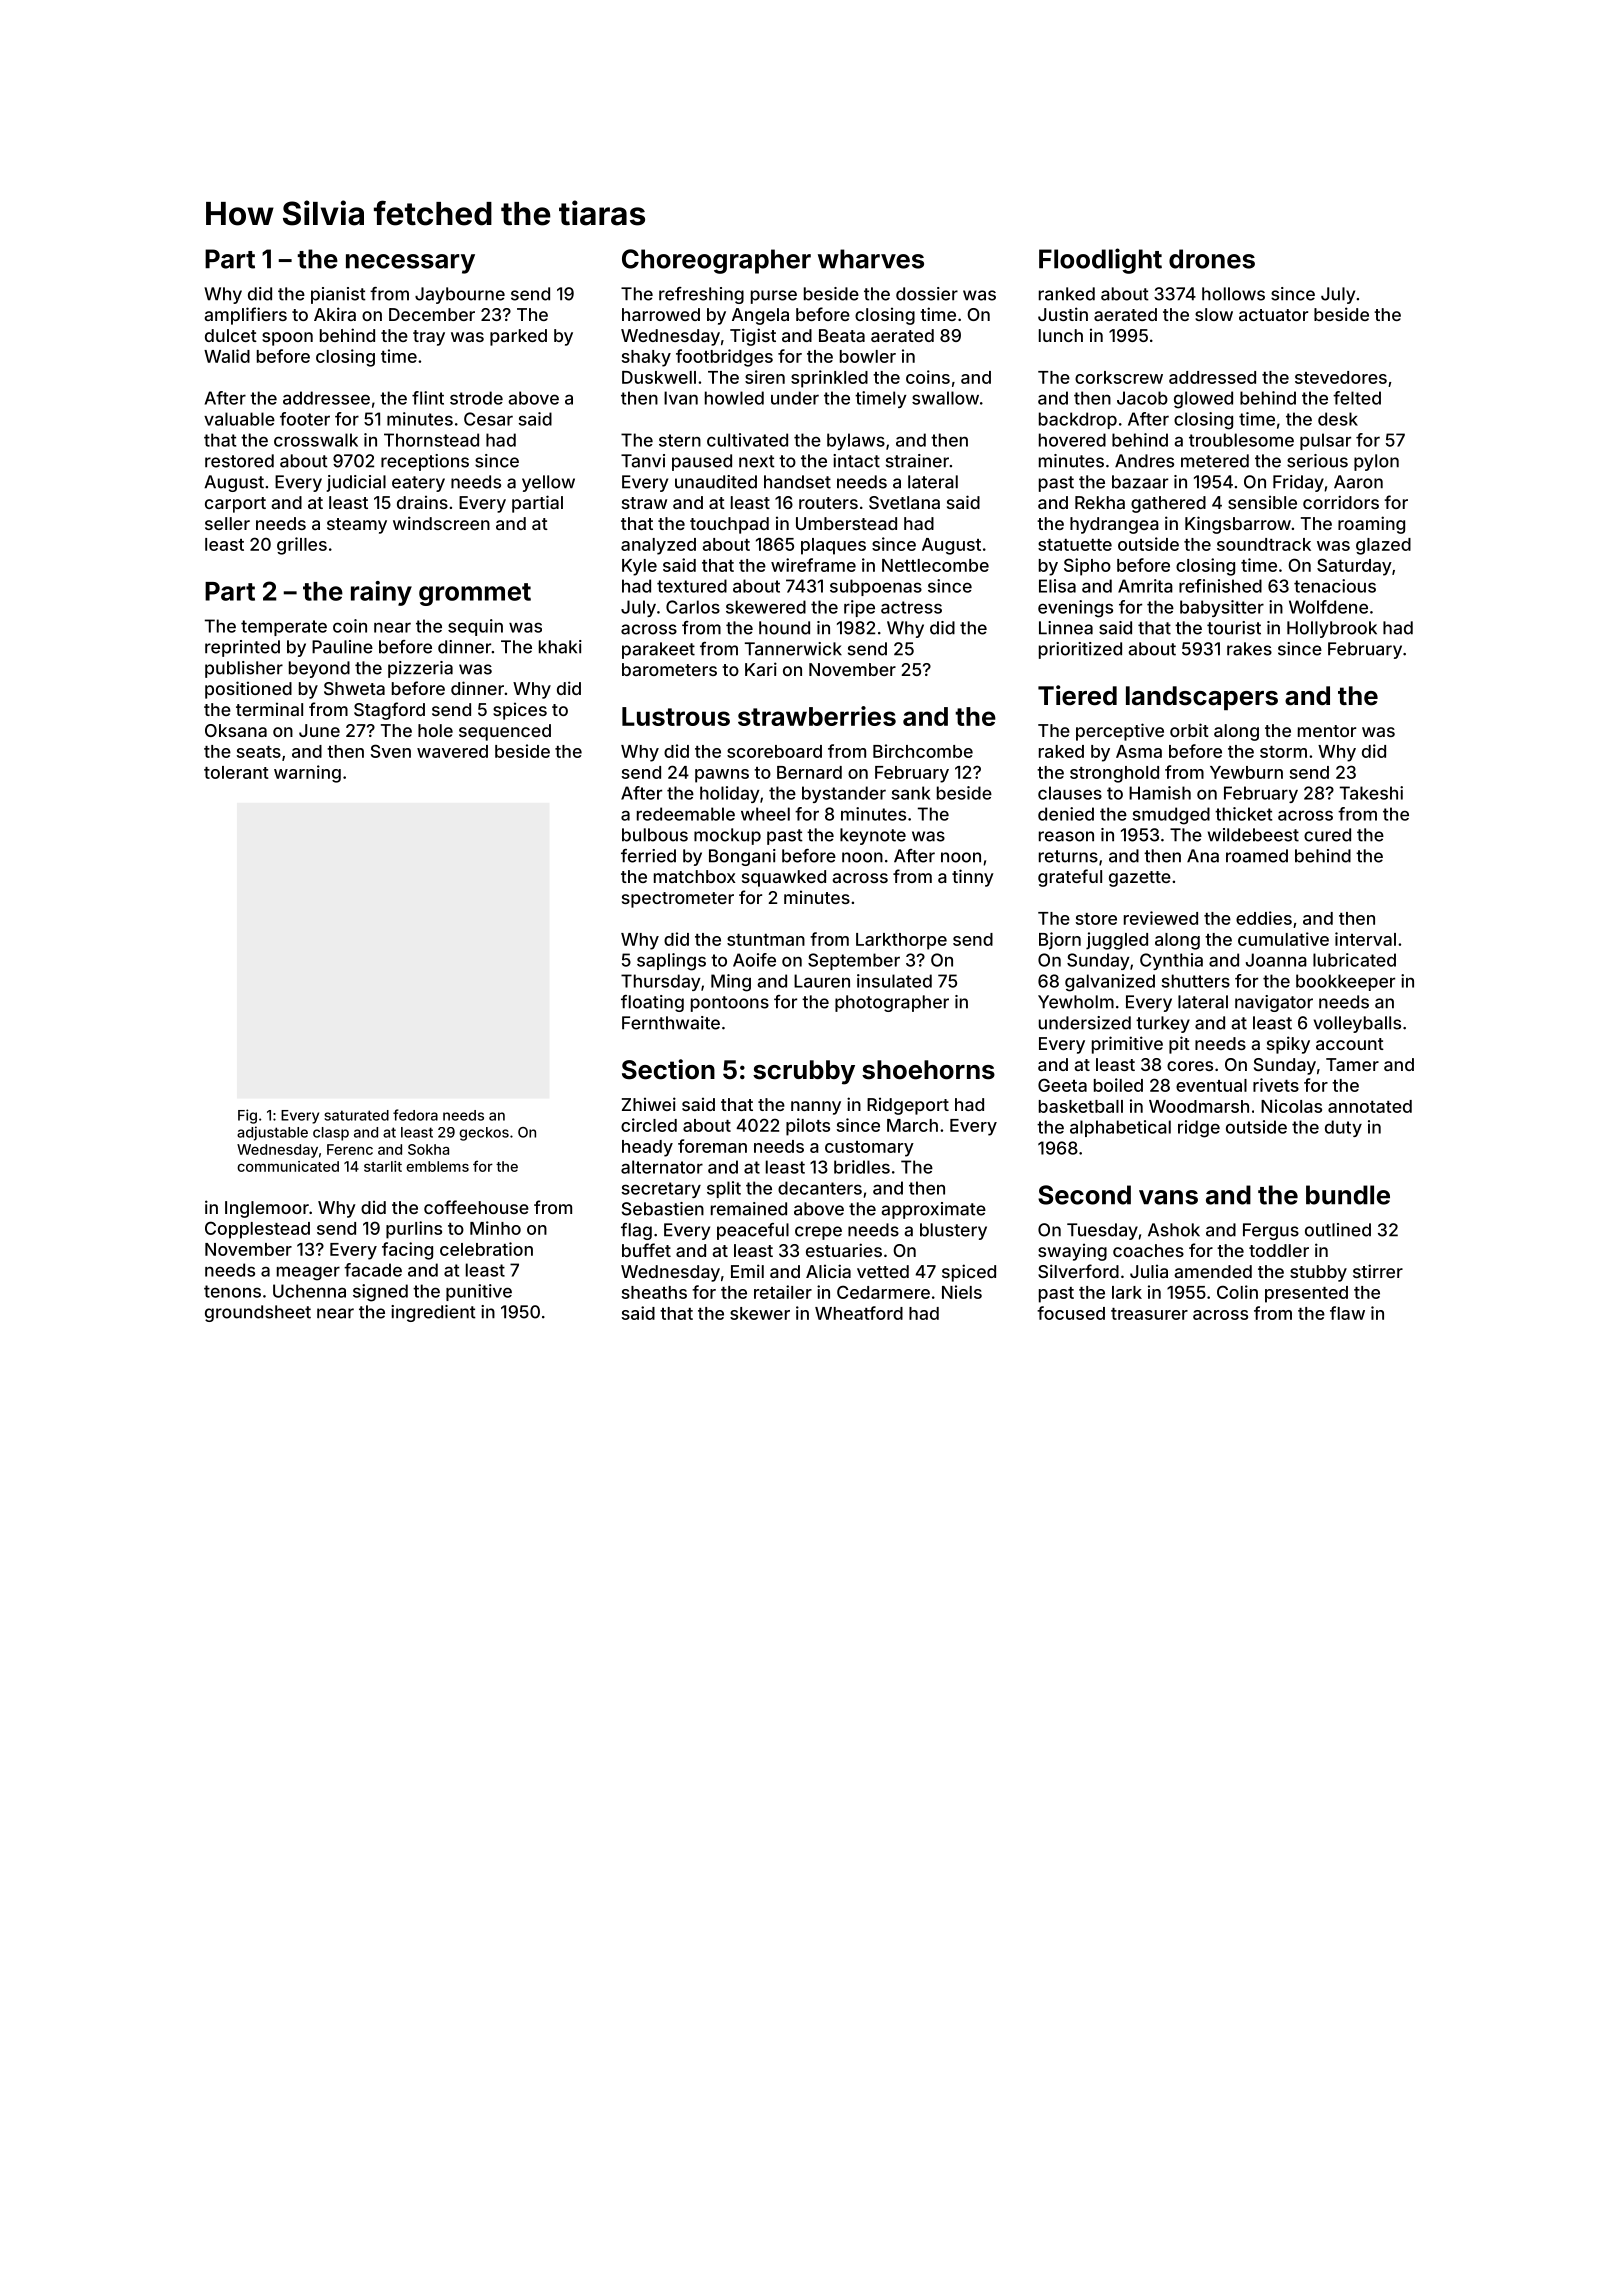  Describe the element at coordinates (258, 1313) in the page. I see `groundsheet` at that location.
